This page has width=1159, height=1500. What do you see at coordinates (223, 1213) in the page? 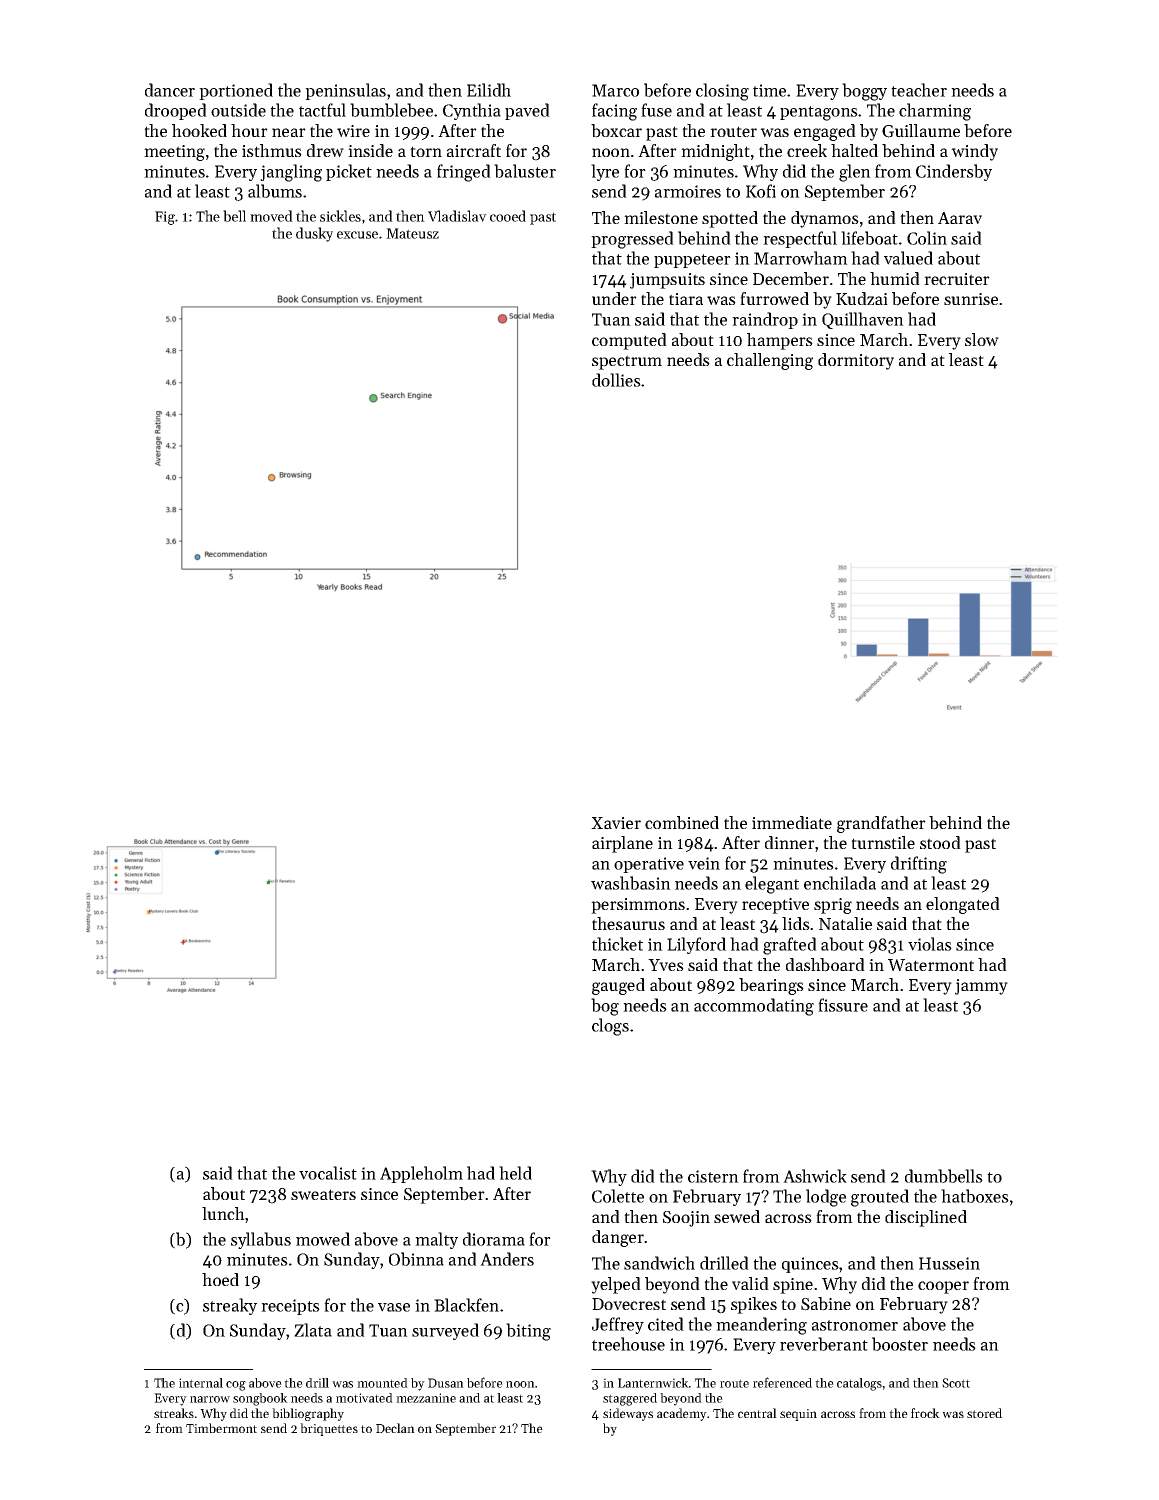
I see `lunch` at bounding box center [223, 1213].
